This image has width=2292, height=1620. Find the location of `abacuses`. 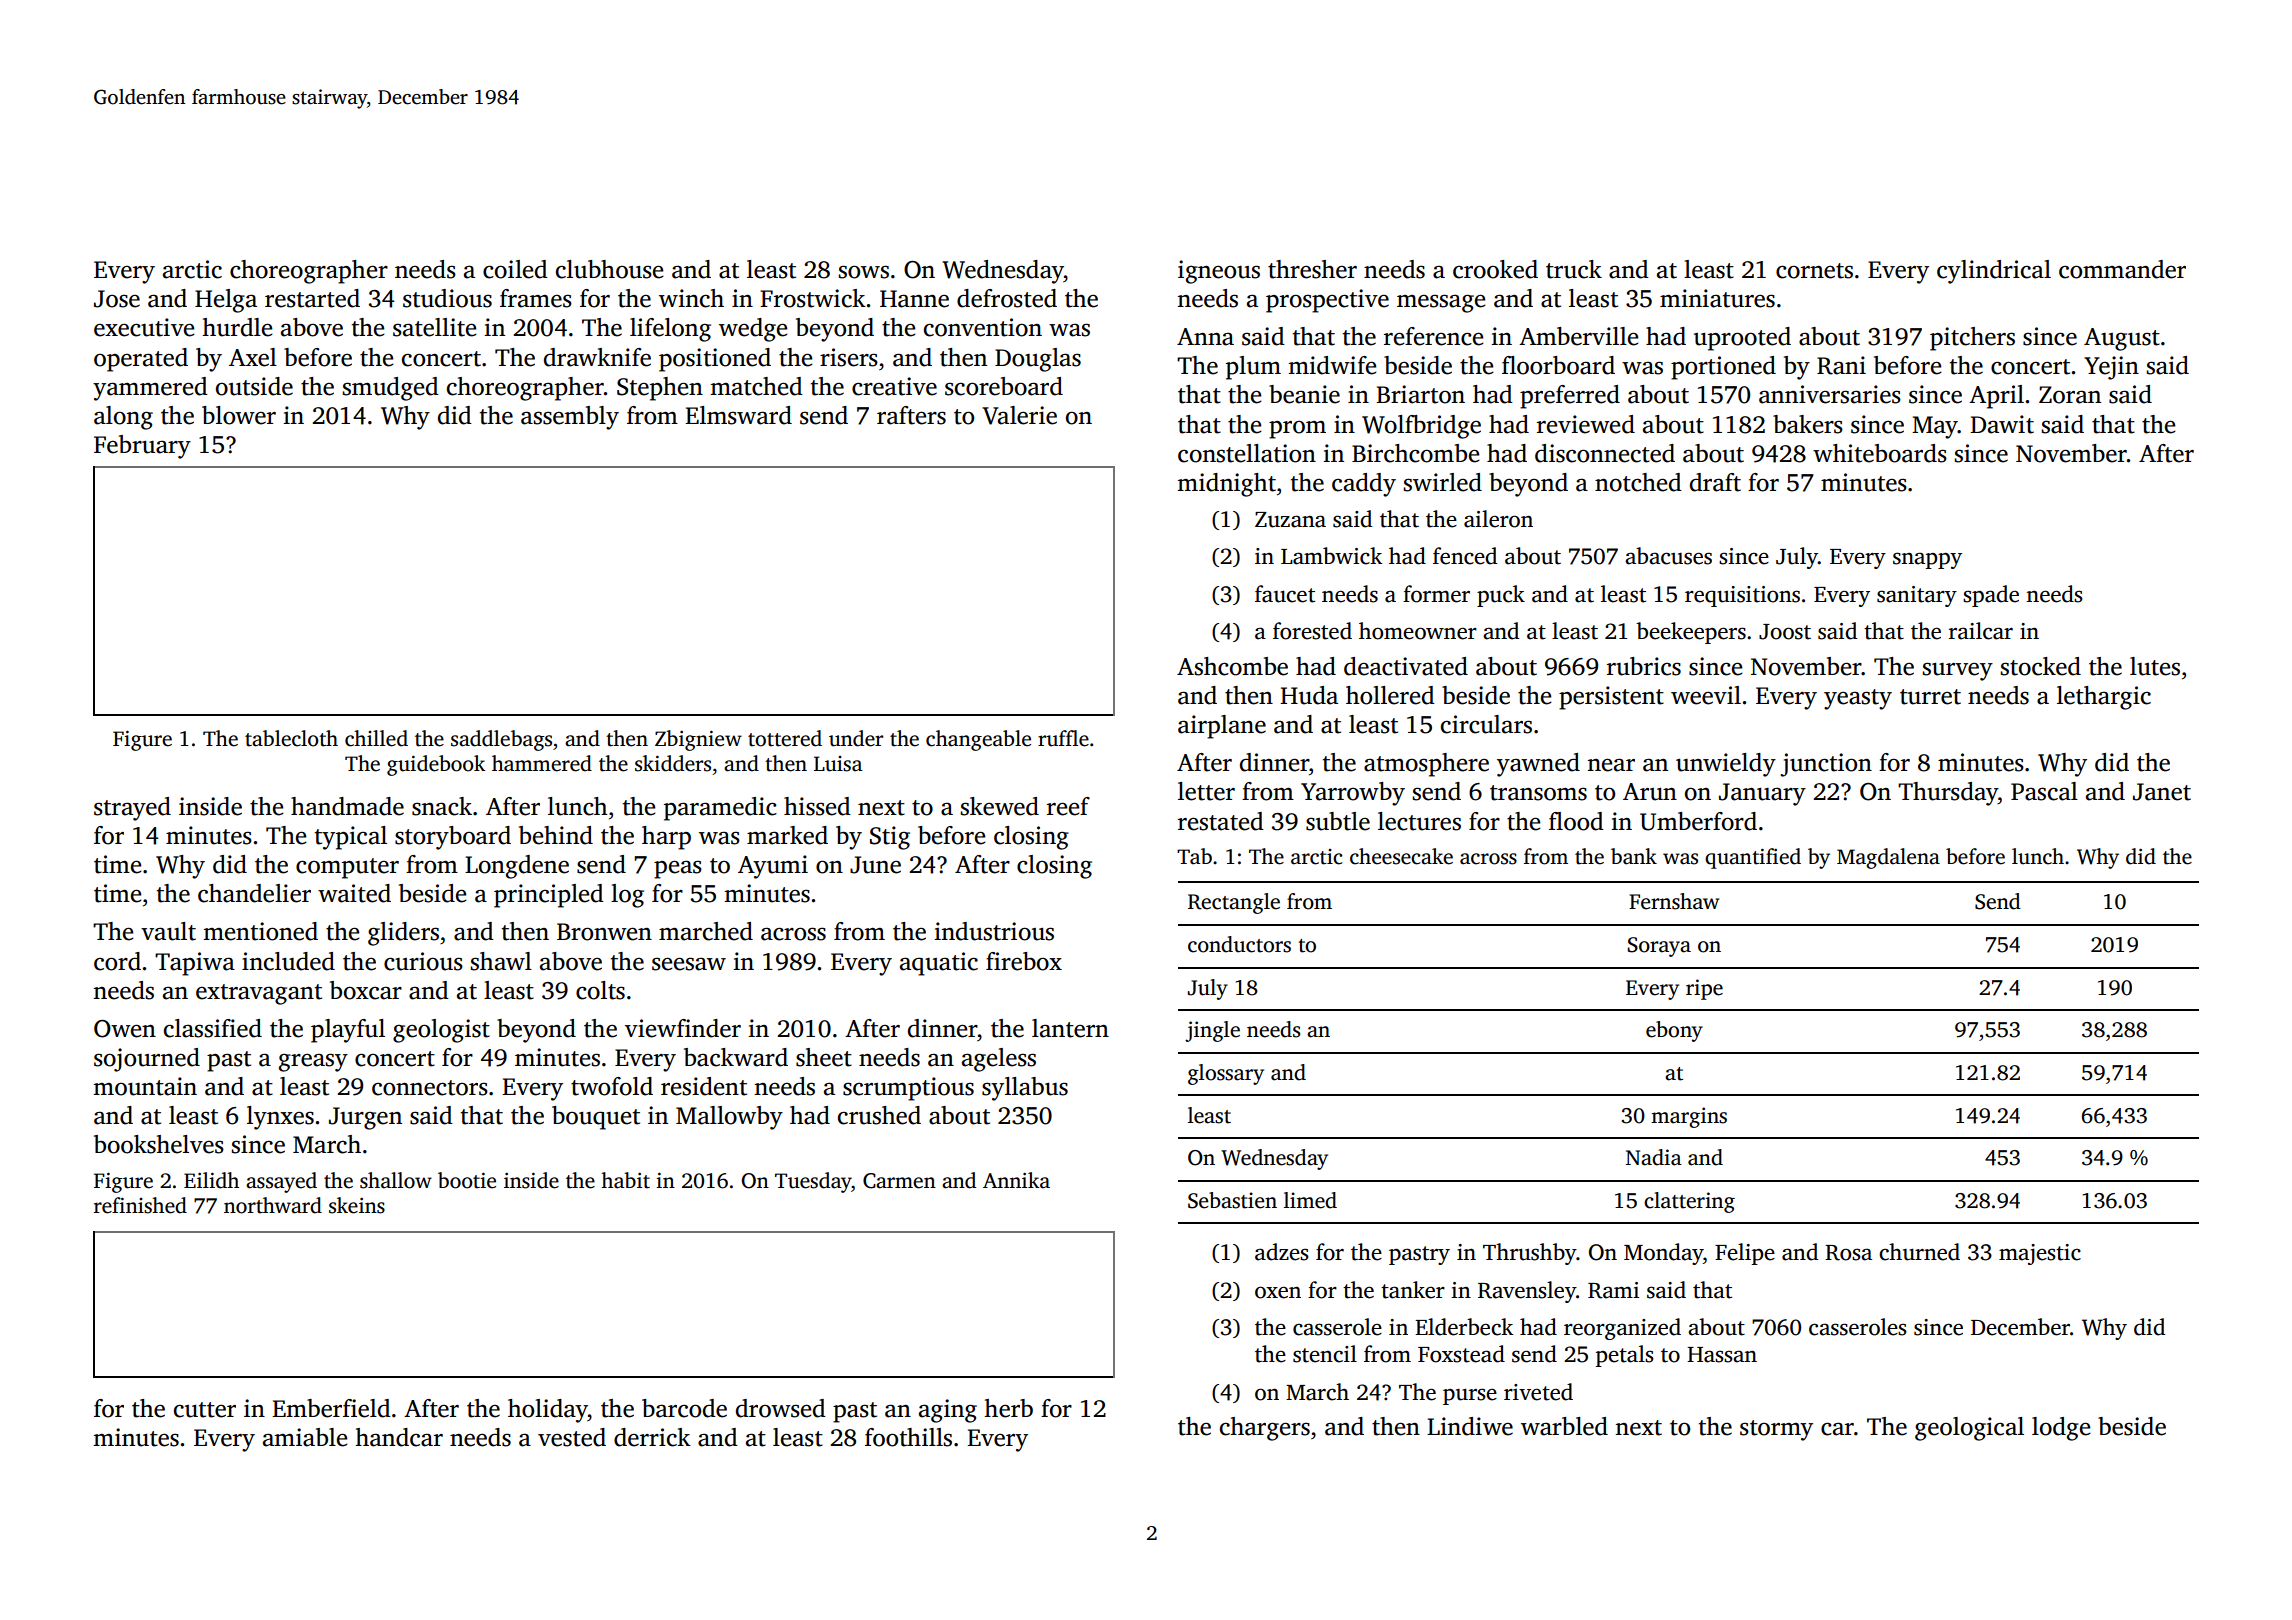

abacuses is located at coordinates (1668, 556).
